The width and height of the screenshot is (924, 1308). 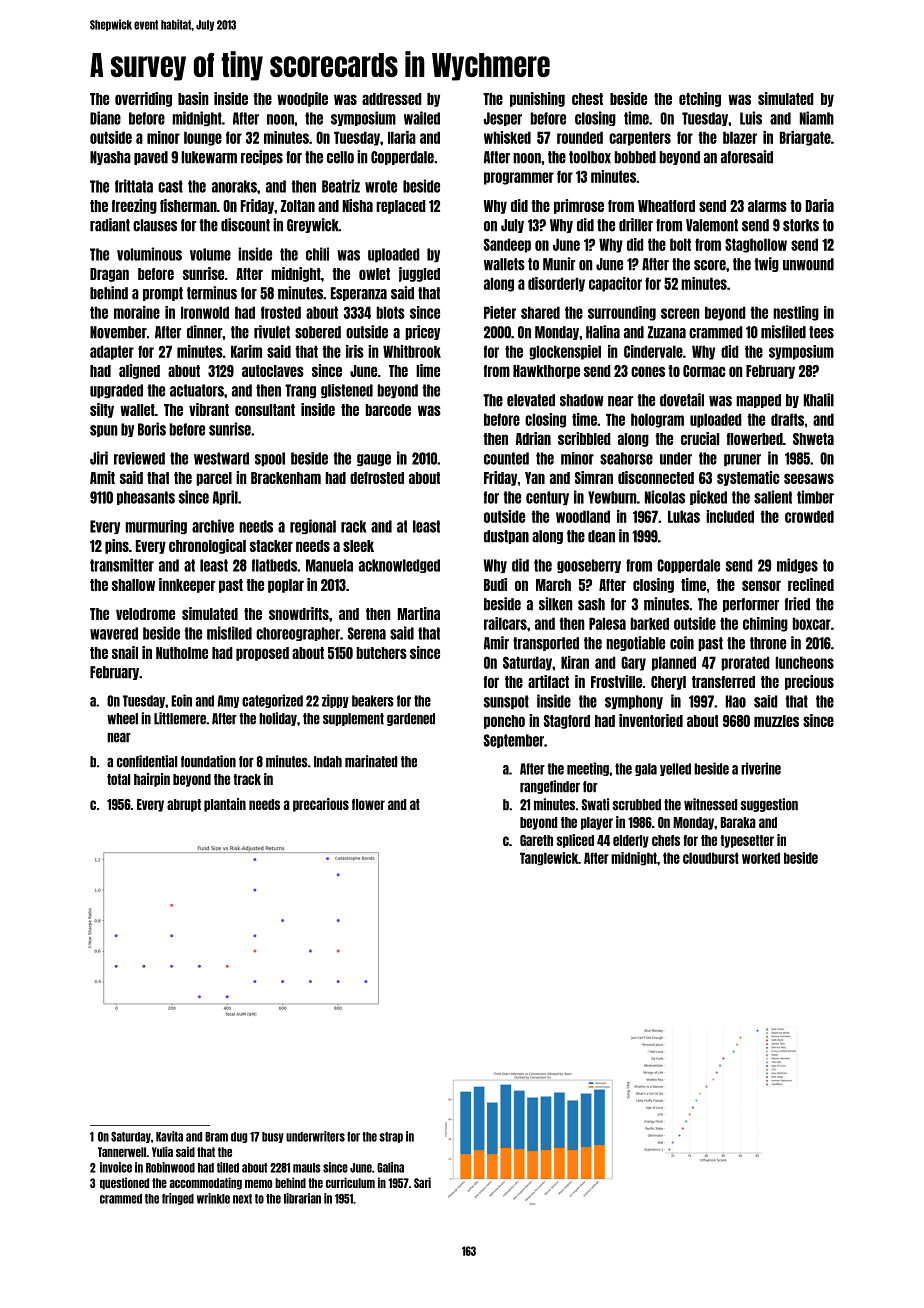 What do you see at coordinates (675, 769) in the screenshot?
I see `yelled` at bounding box center [675, 769].
